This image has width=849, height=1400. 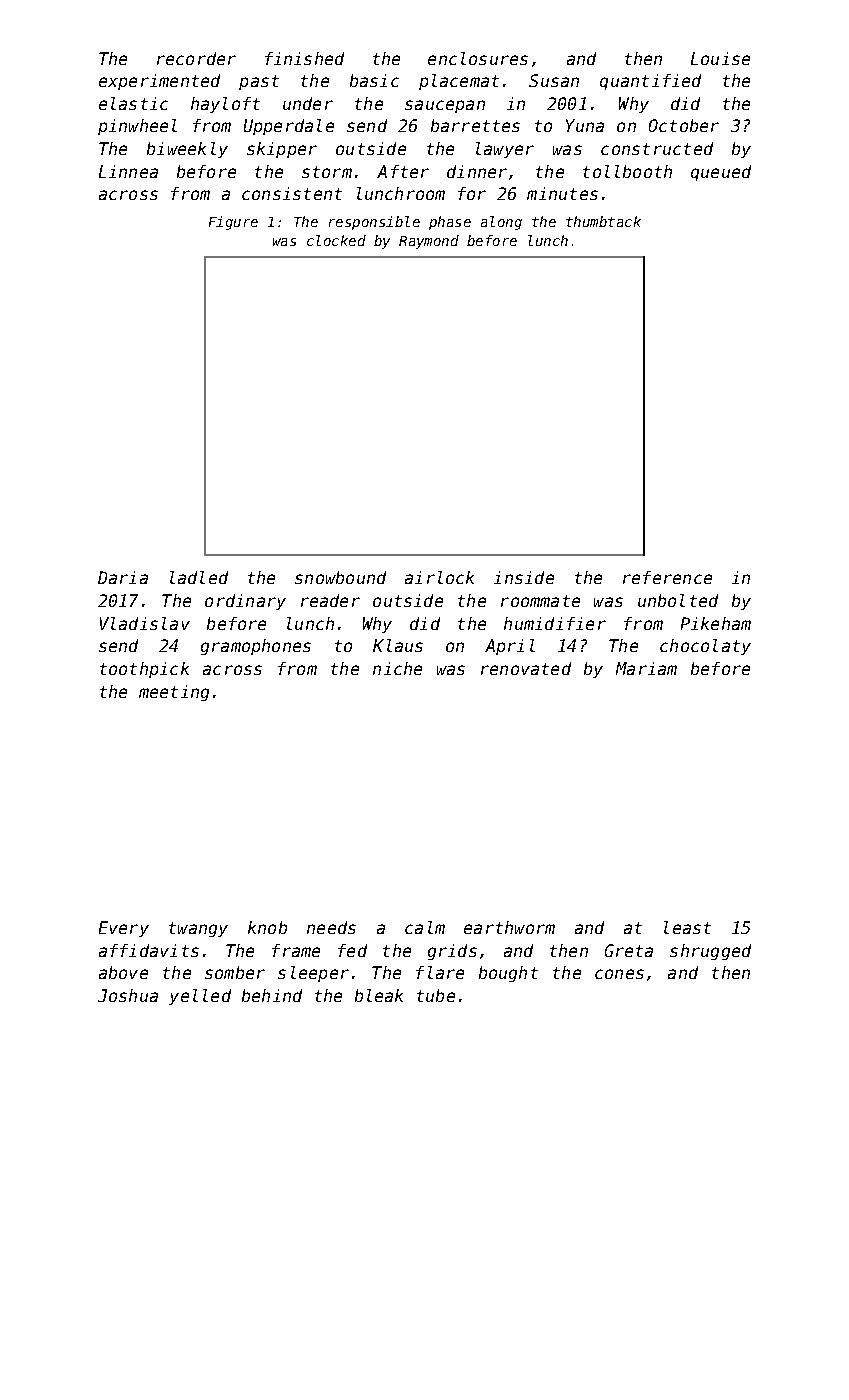 What do you see at coordinates (200, 997) in the image?
I see `yelled` at bounding box center [200, 997].
